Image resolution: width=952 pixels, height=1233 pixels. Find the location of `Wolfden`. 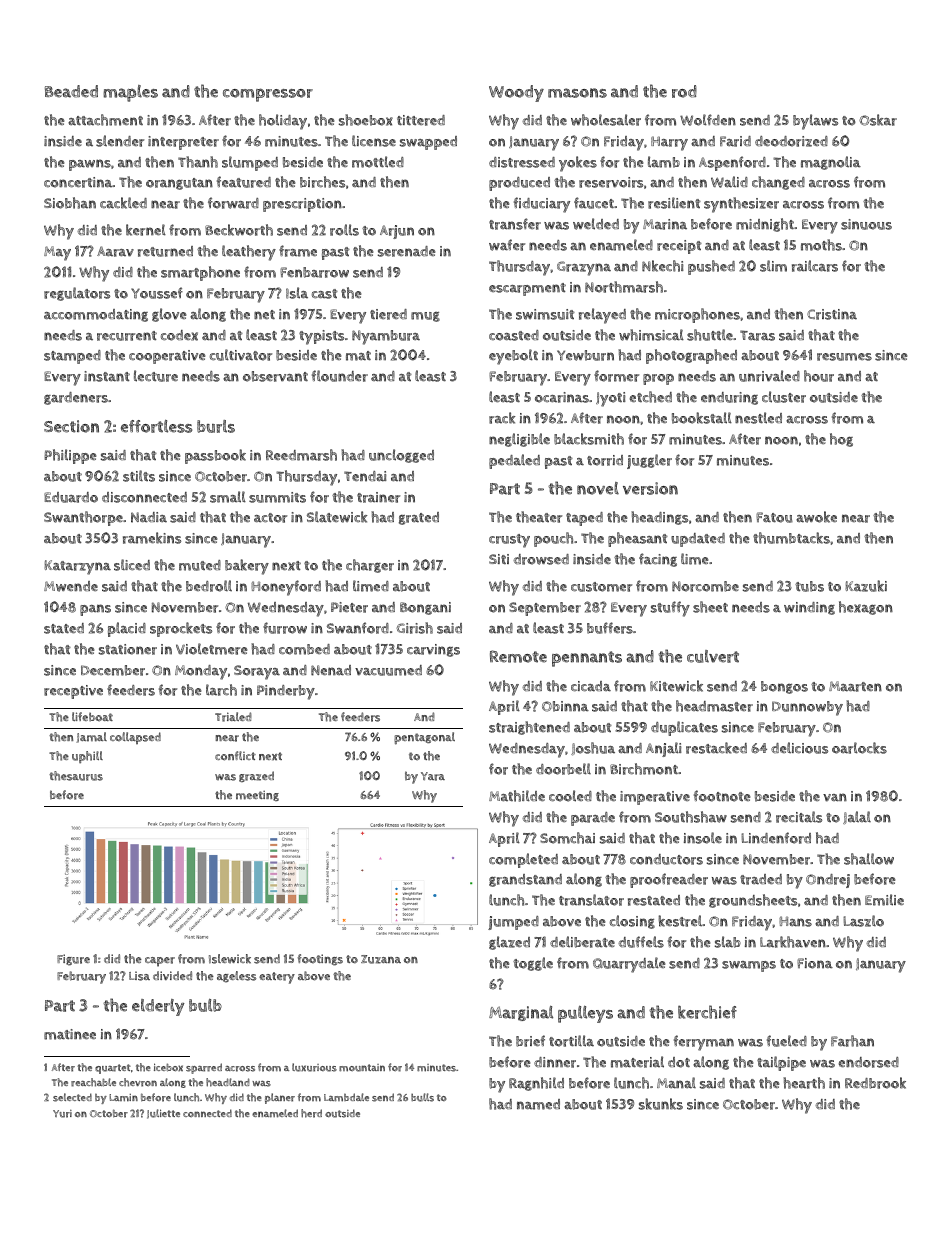

Wolfden is located at coordinates (708, 120).
